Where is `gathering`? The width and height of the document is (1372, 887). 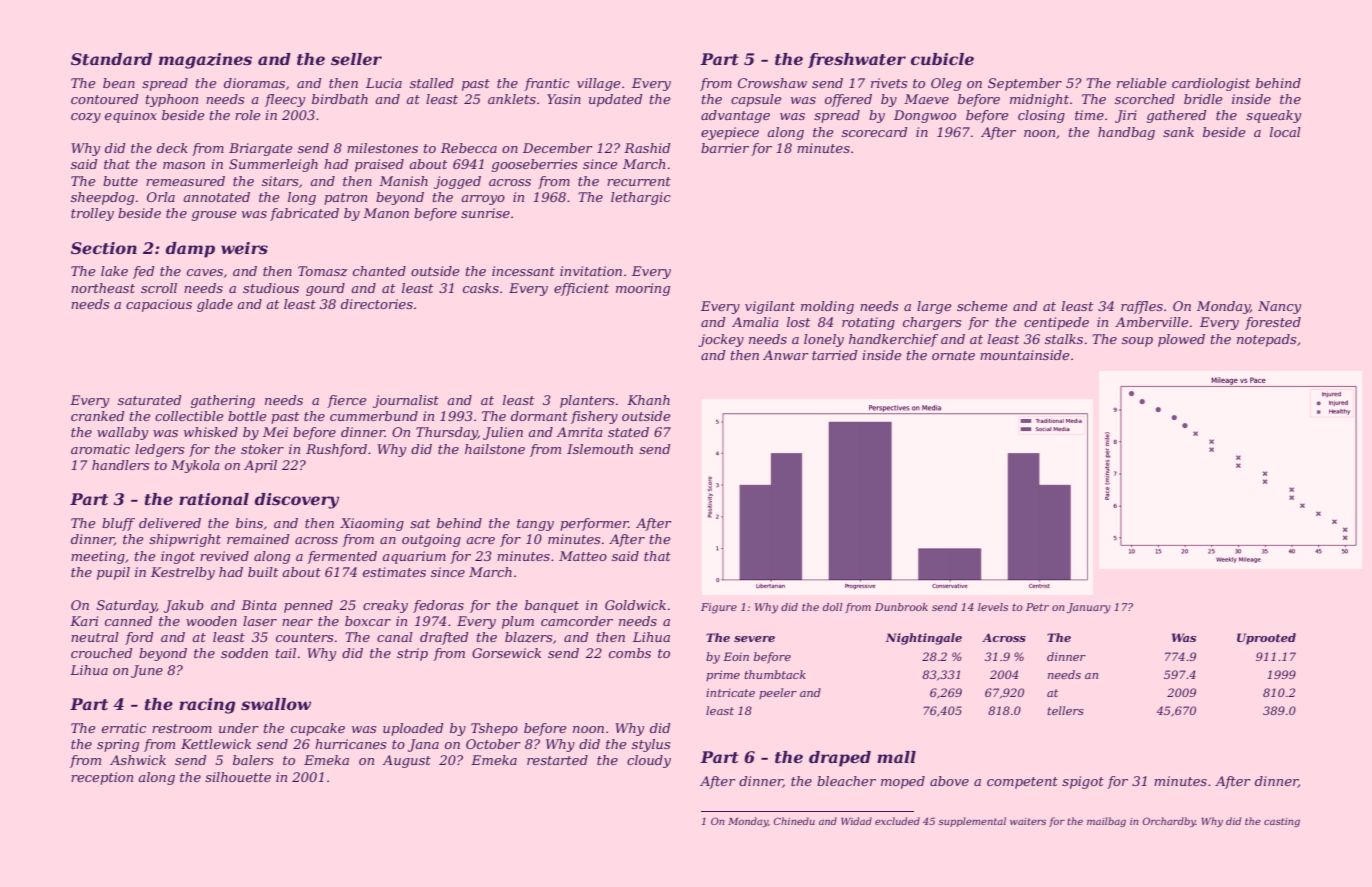 gathering is located at coordinates (223, 401).
